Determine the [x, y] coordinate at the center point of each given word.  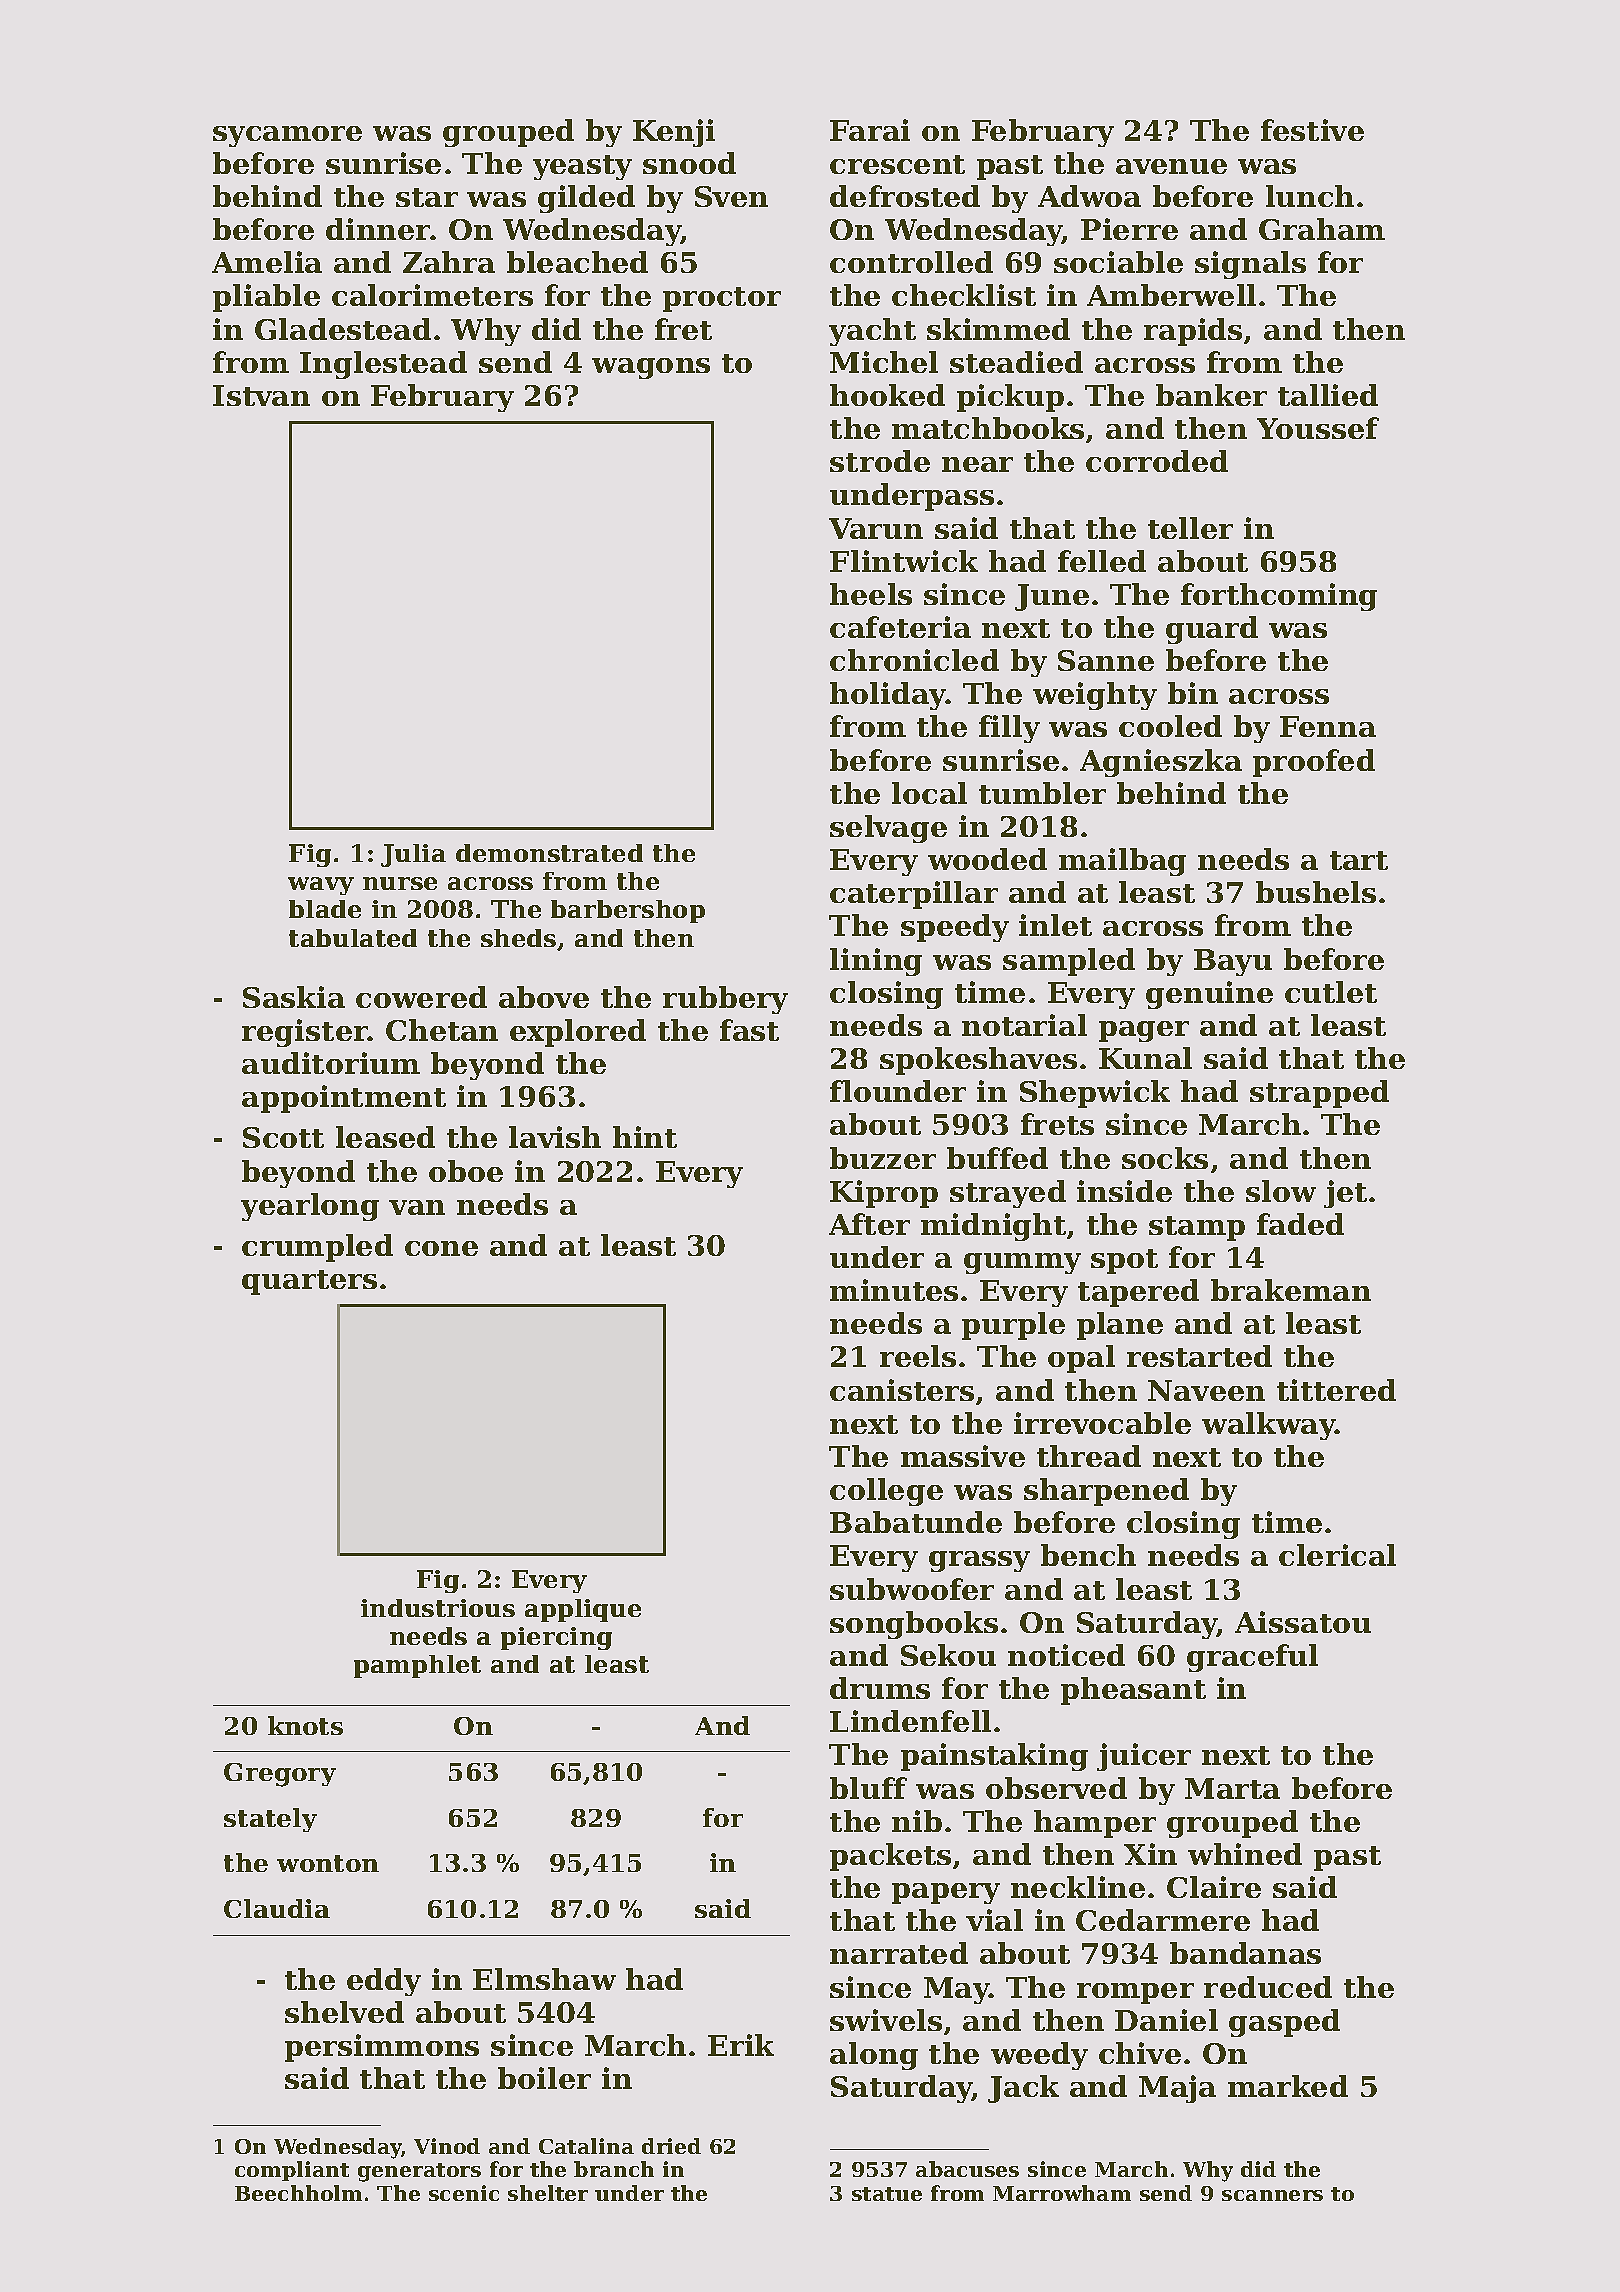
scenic [464, 2193]
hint [645, 1137]
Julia [413, 855]
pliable [266, 298]
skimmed [998, 329]
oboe [466, 1171]
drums [880, 1688]
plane [1120, 1326]
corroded [1157, 461]
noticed [1066, 1655]
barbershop [628, 911]
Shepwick [1095, 1094]
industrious [438, 1608]
